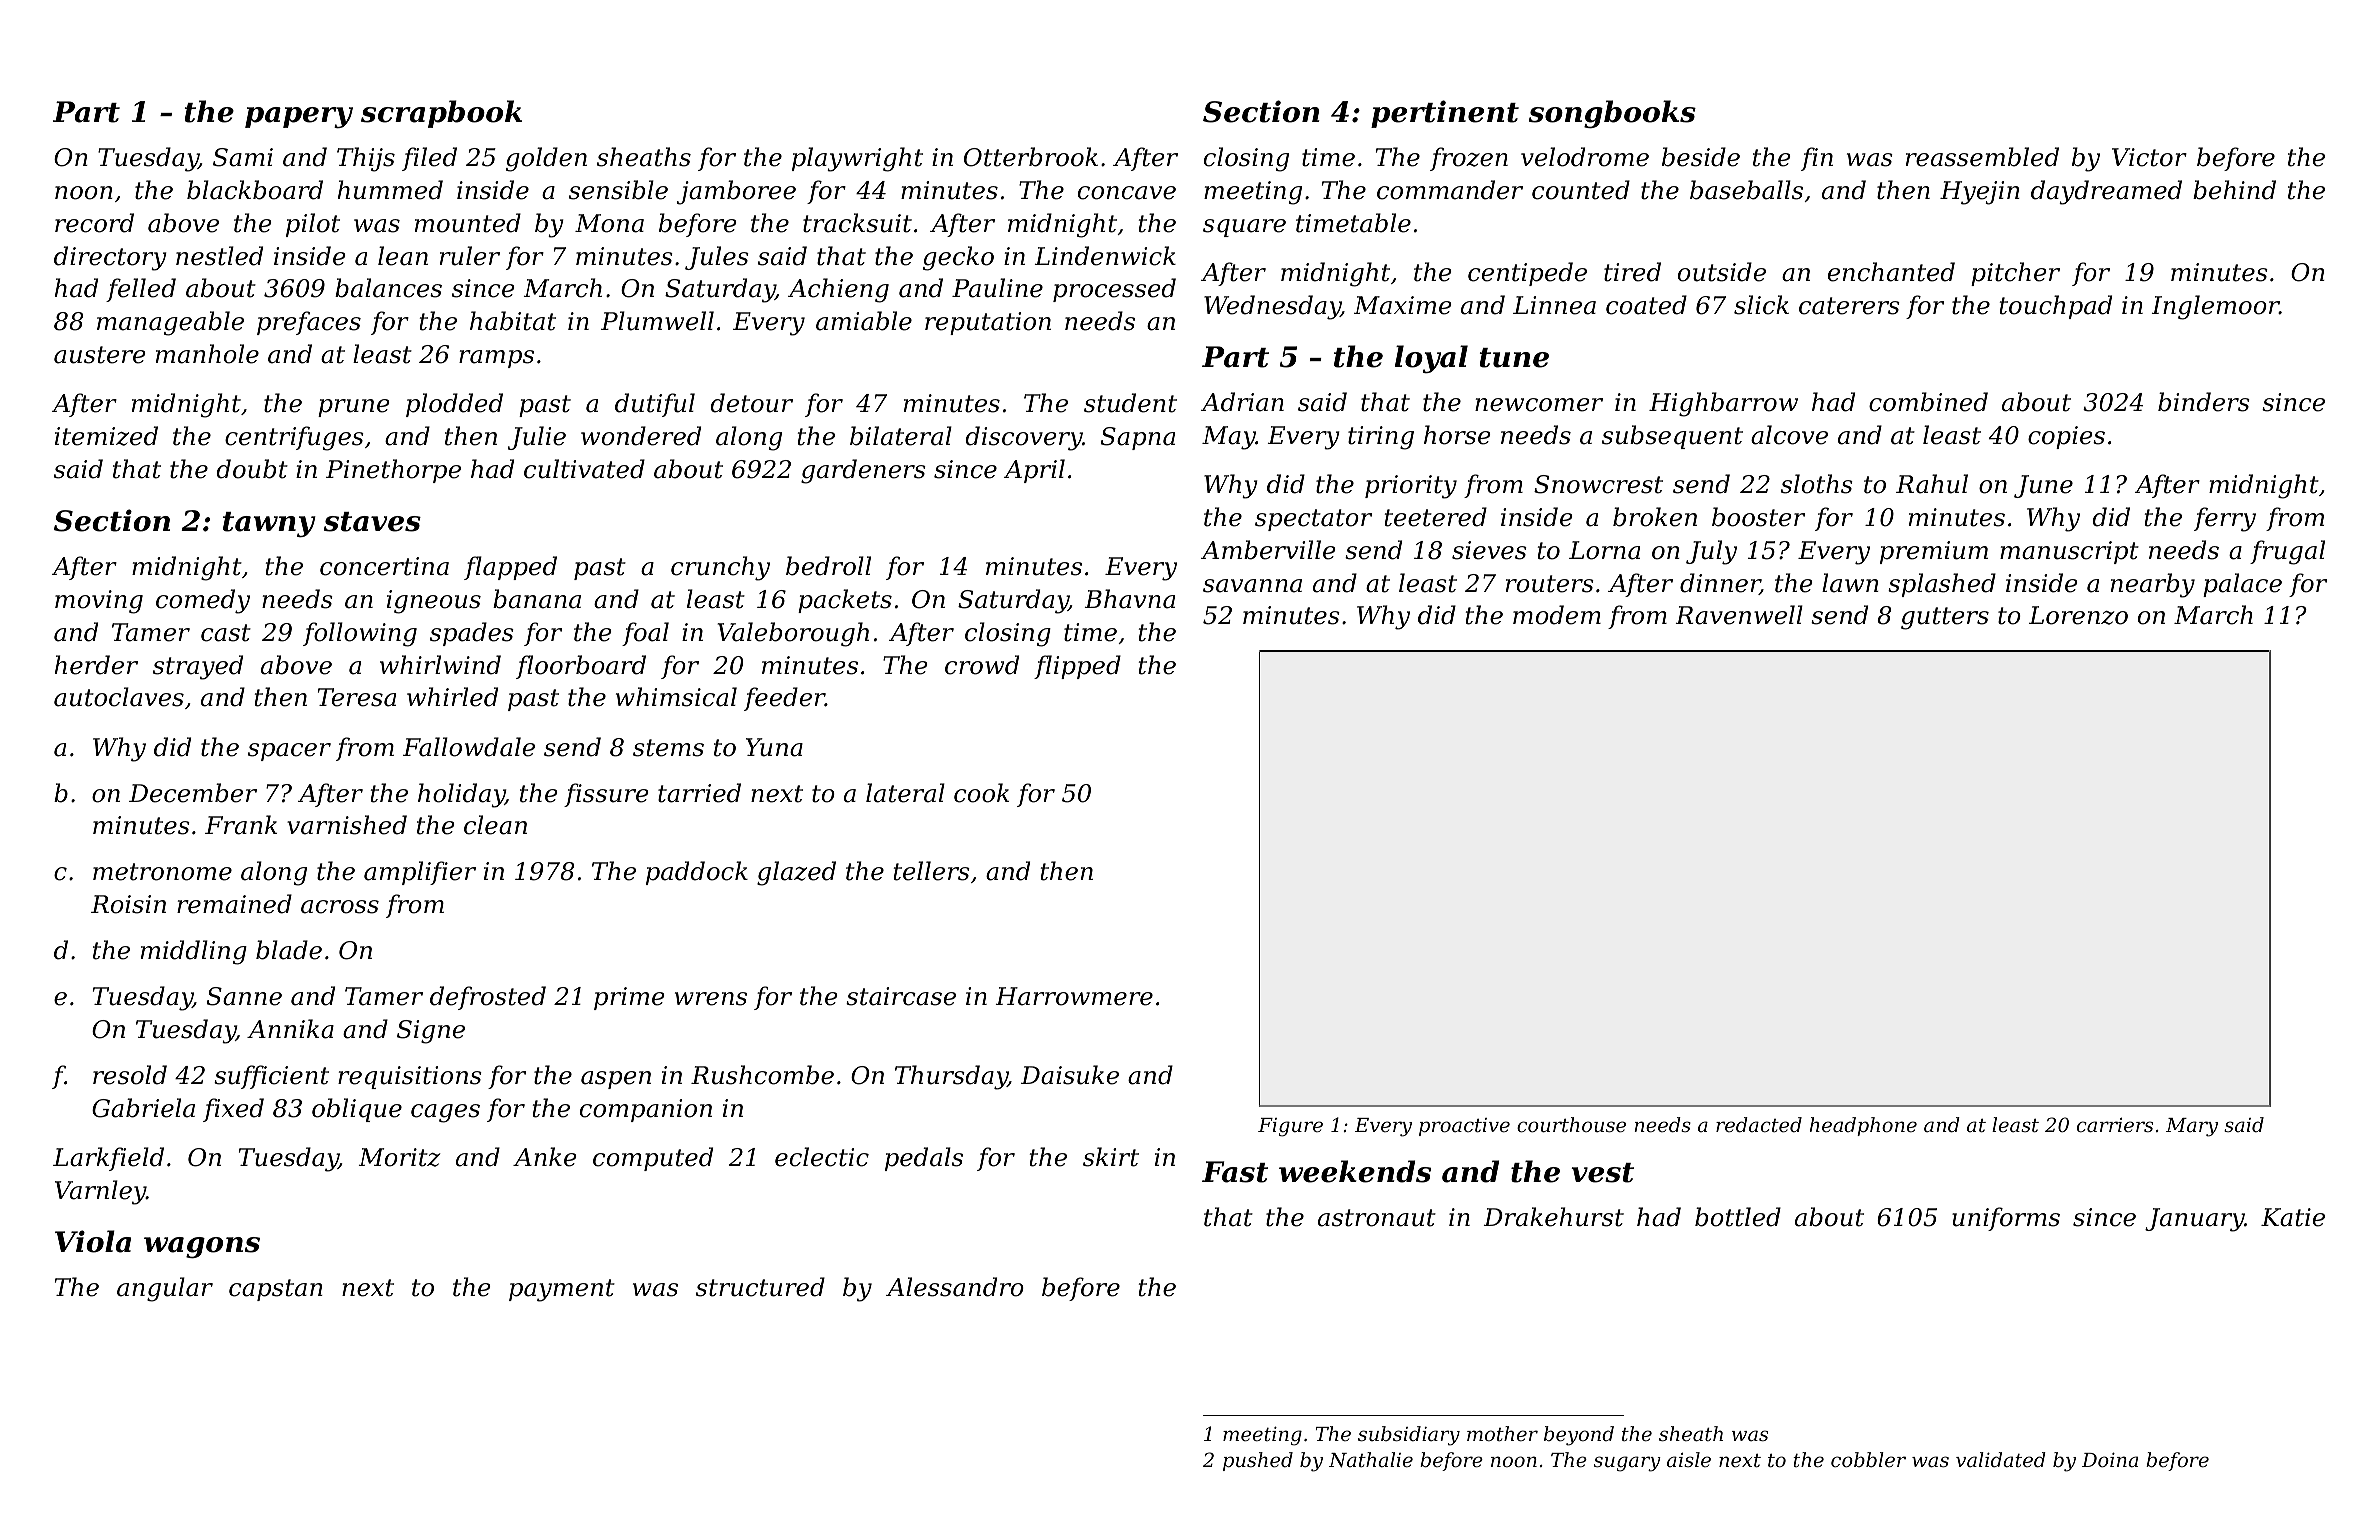  I want to click on Varnley, so click(100, 1192).
